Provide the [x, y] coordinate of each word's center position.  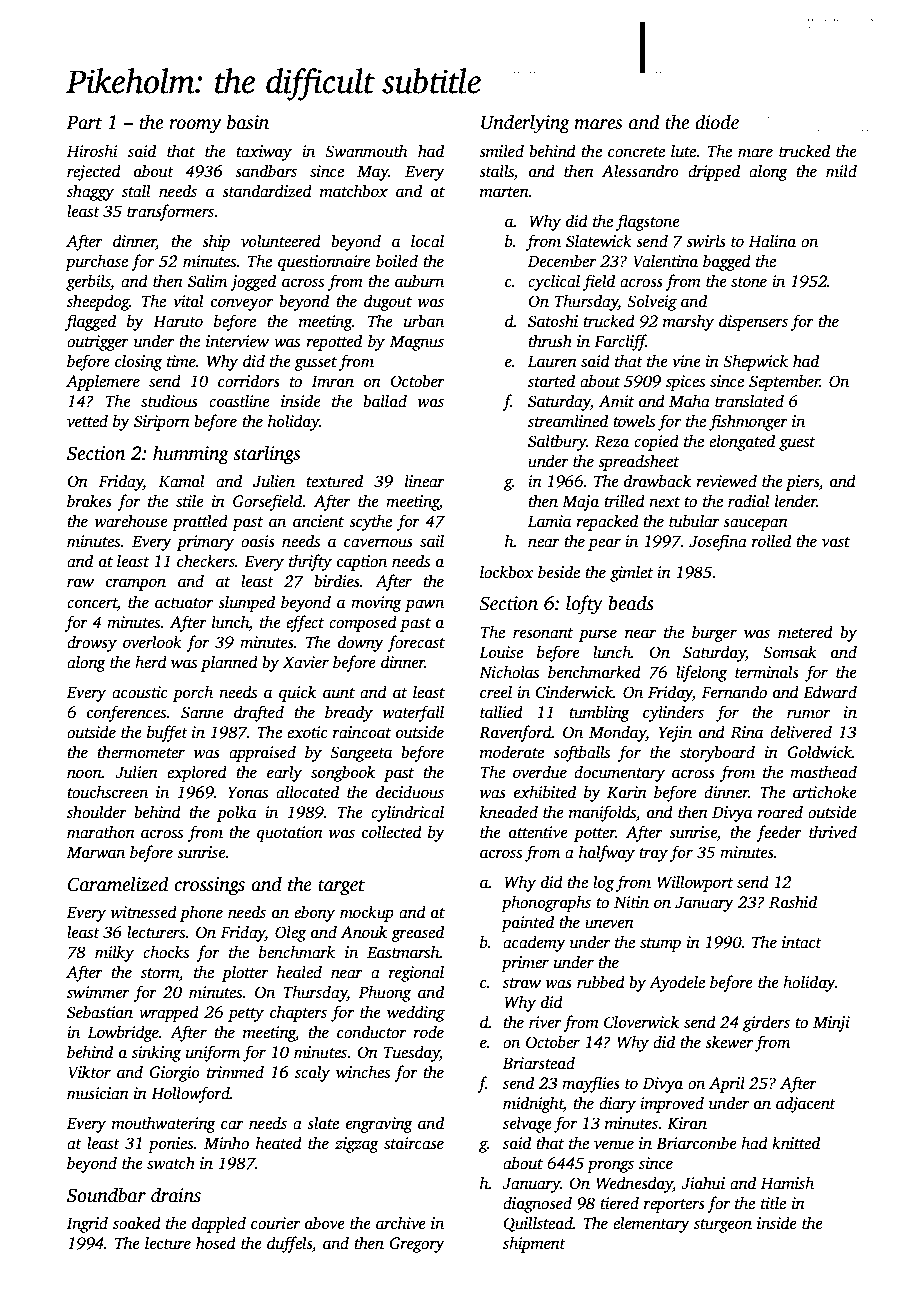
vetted [87, 421]
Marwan [96, 852]
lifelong [701, 673]
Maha [689, 400]
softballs [581, 753]
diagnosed [537, 1204]
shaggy [90, 192]
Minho [226, 1143]
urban [424, 321]
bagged [727, 262]
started [551, 381]
